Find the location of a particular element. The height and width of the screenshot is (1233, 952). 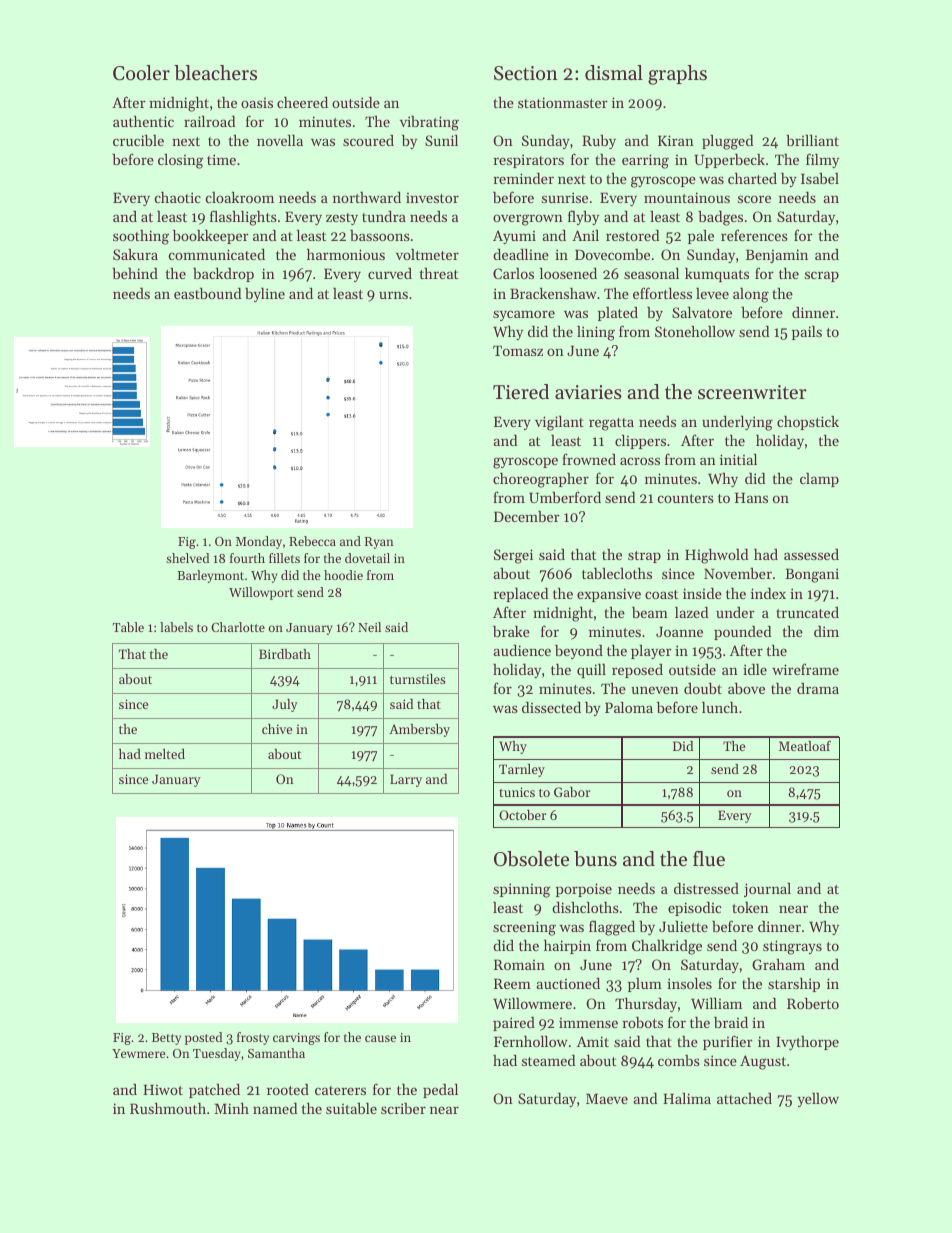

Rushmouth is located at coordinates (168, 1108).
